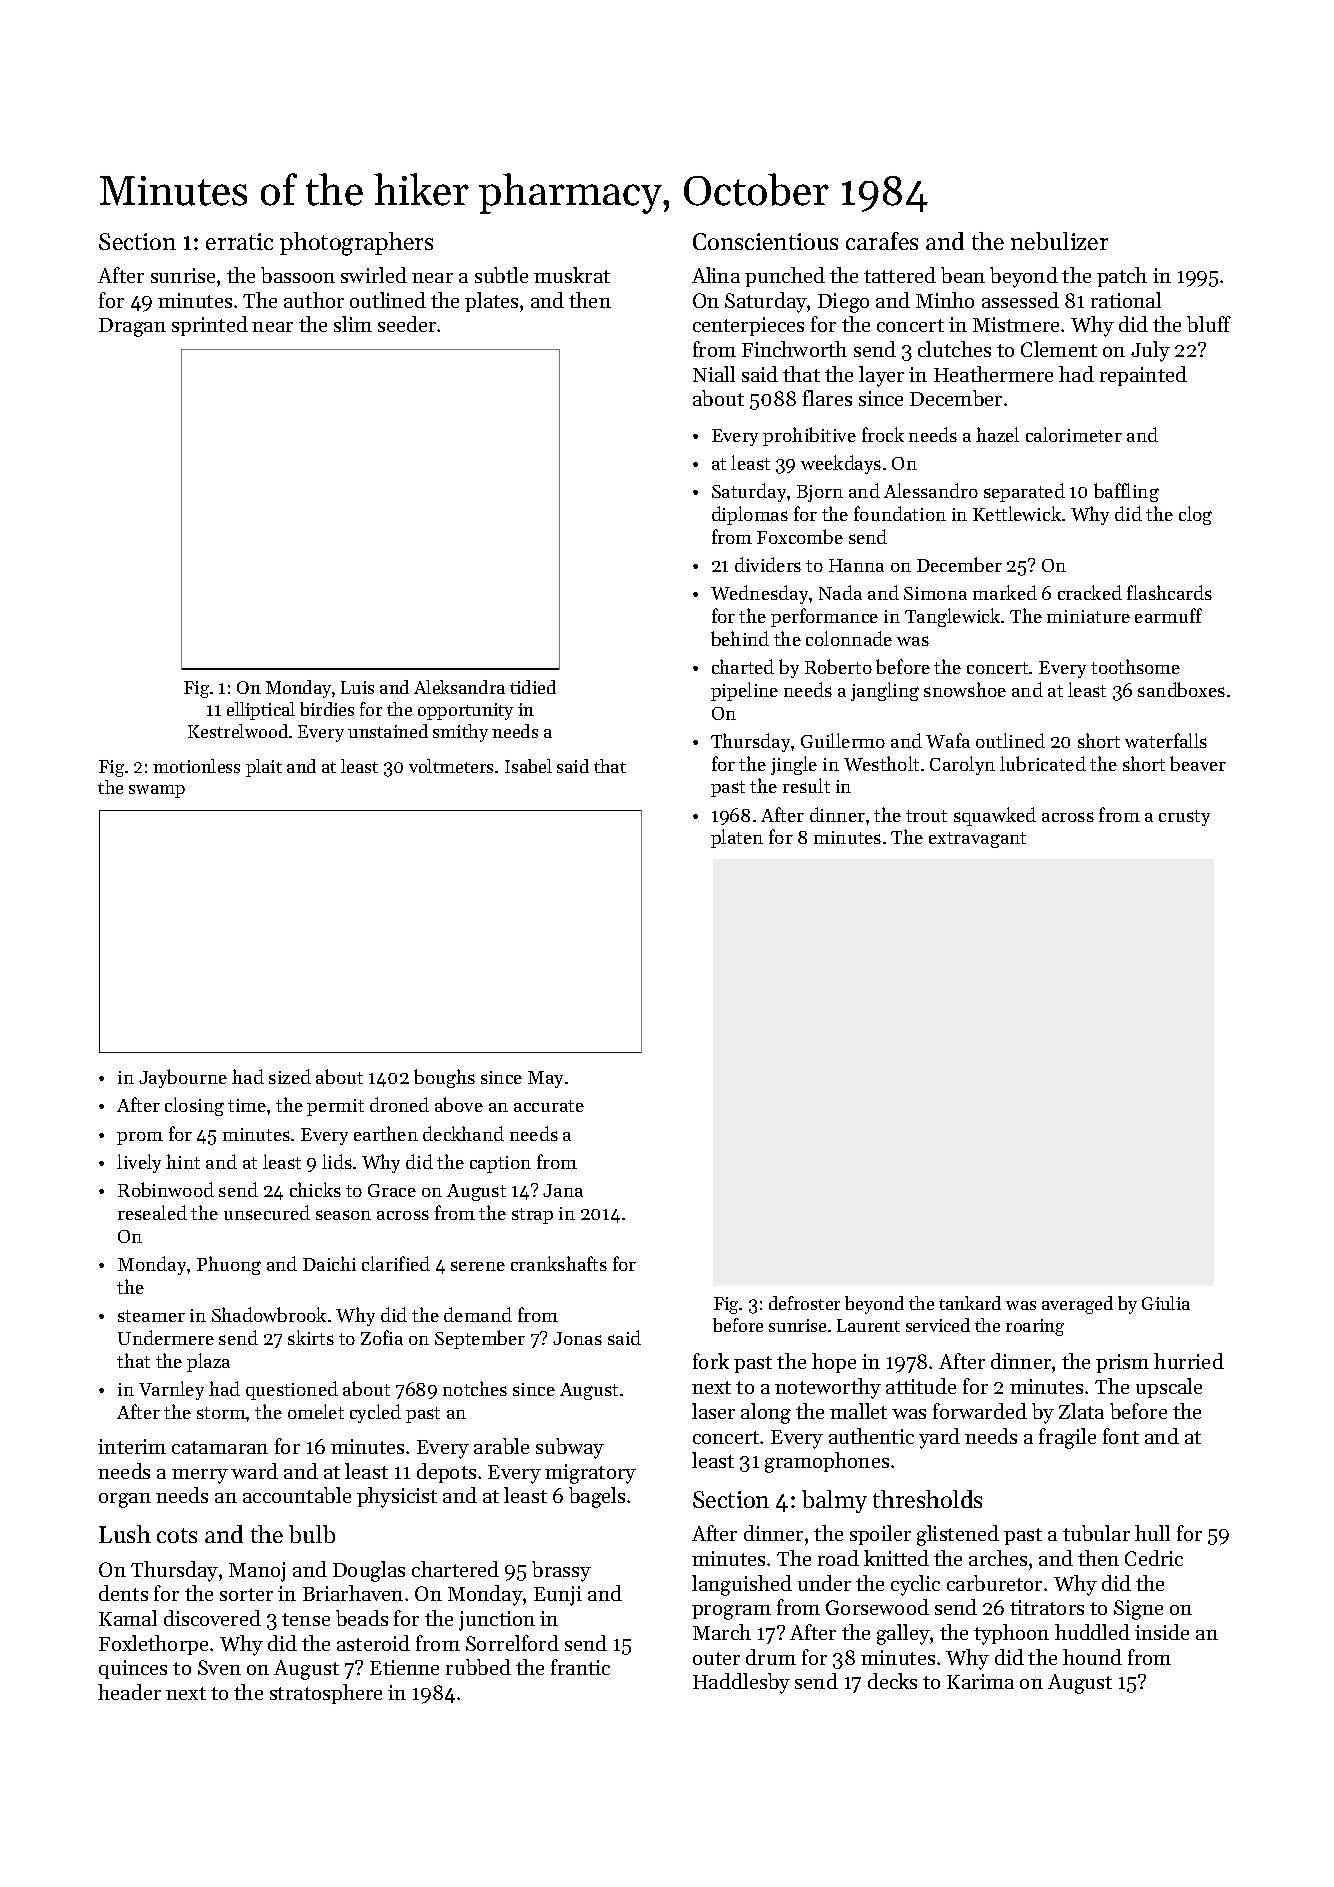 This image has height=1887, width=1334. What do you see at coordinates (834, 1501) in the image?
I see `balmy` at bounding box center [834, 1501].
